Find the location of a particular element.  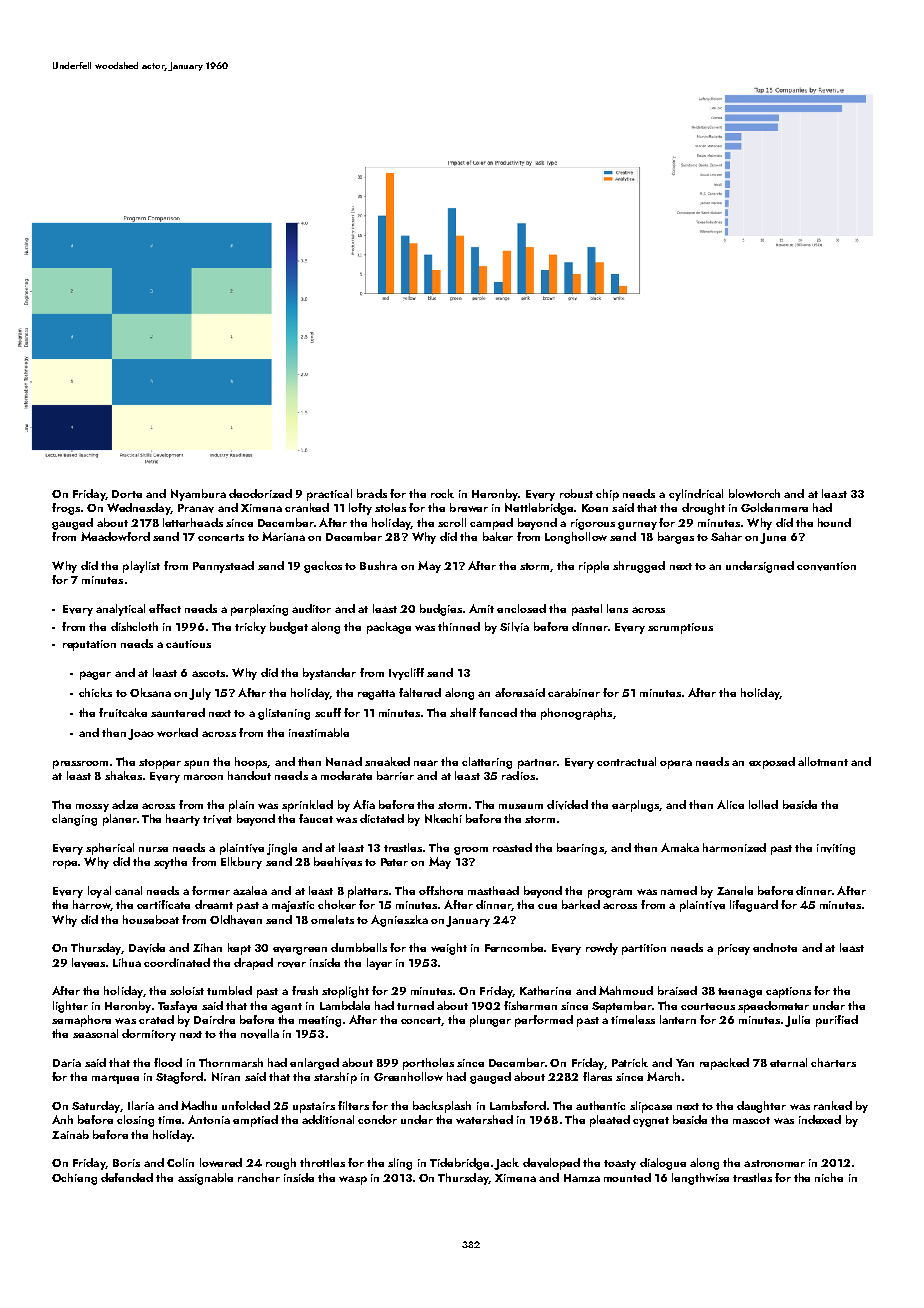

brads is located at coordinates (372, 493).
